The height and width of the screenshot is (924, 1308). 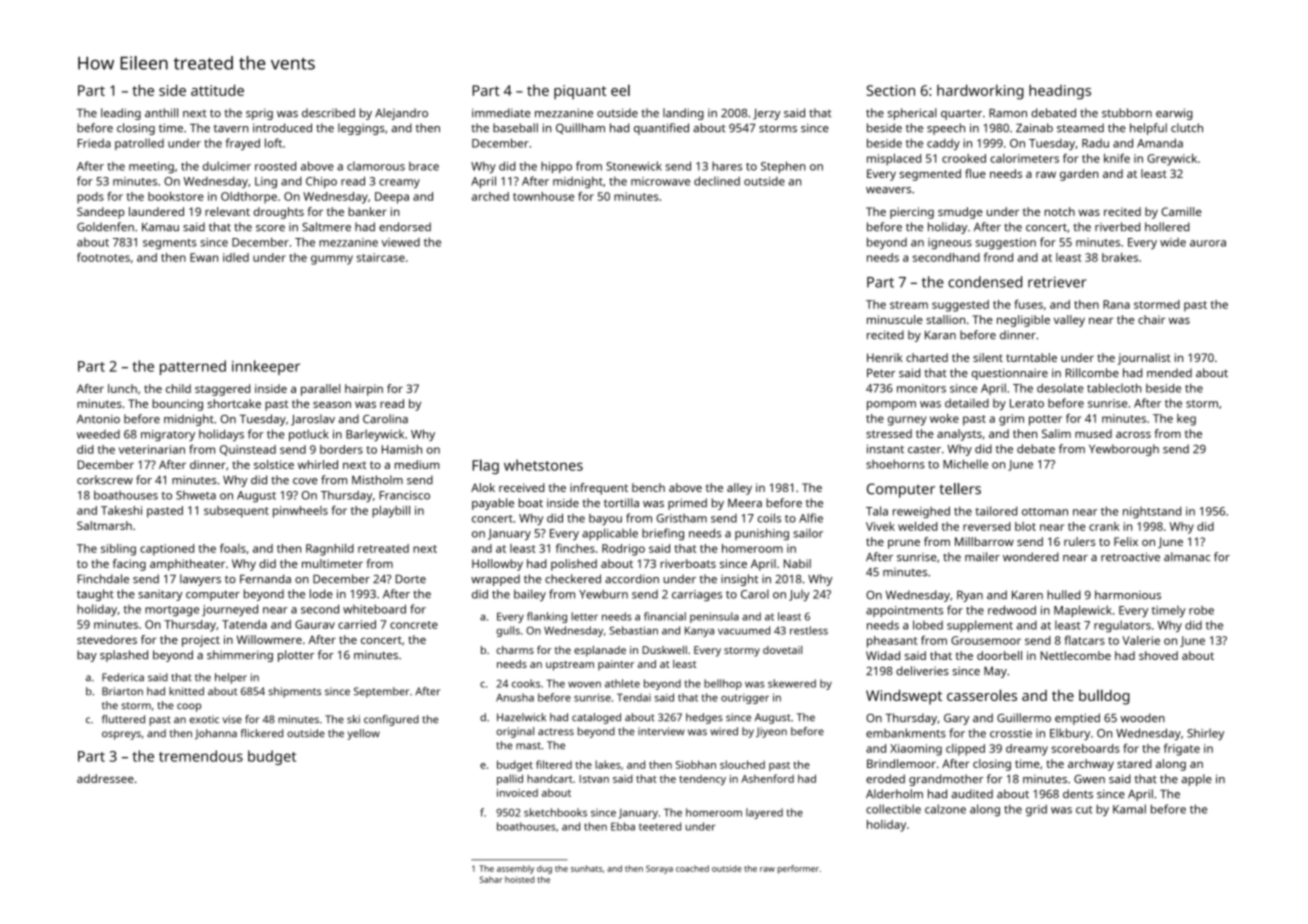 What do you see at coordinates (1182, 749) in the screenshot?
I see `frigate` at bounding box center [1182, 749].
